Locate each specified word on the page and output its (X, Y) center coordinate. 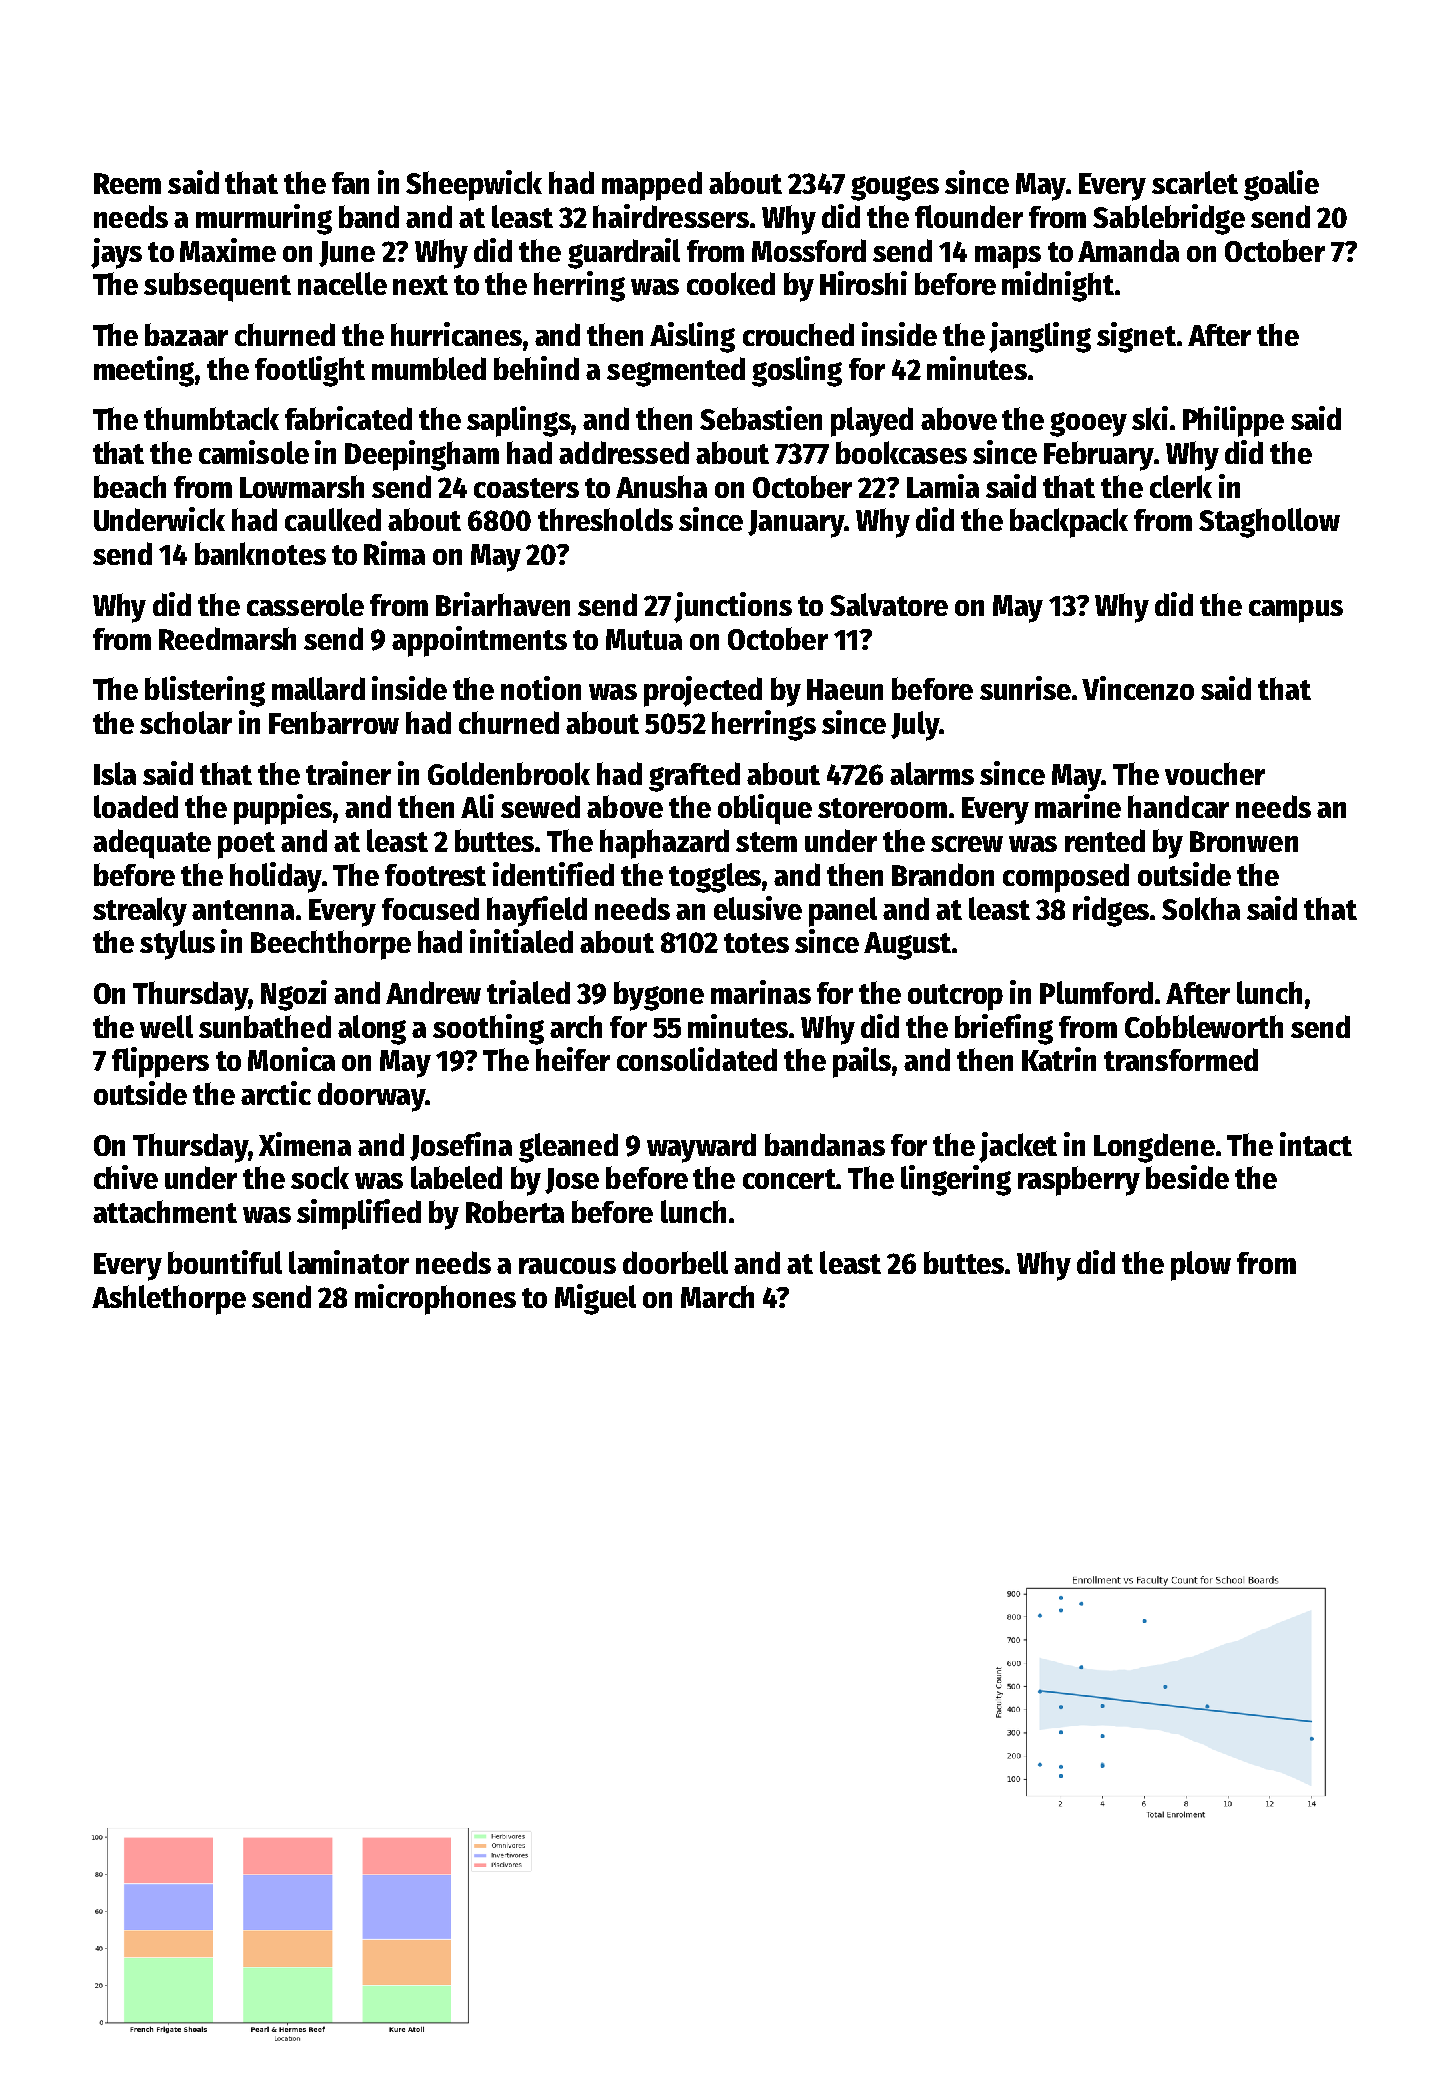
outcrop (955, 997)
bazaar (186, 334)
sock (320, 1177)
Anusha (661, 486)
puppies (284, 809)
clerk (1181, 486)
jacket (1018, 1147)
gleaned (568, 1148)
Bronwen (1244, 841)
